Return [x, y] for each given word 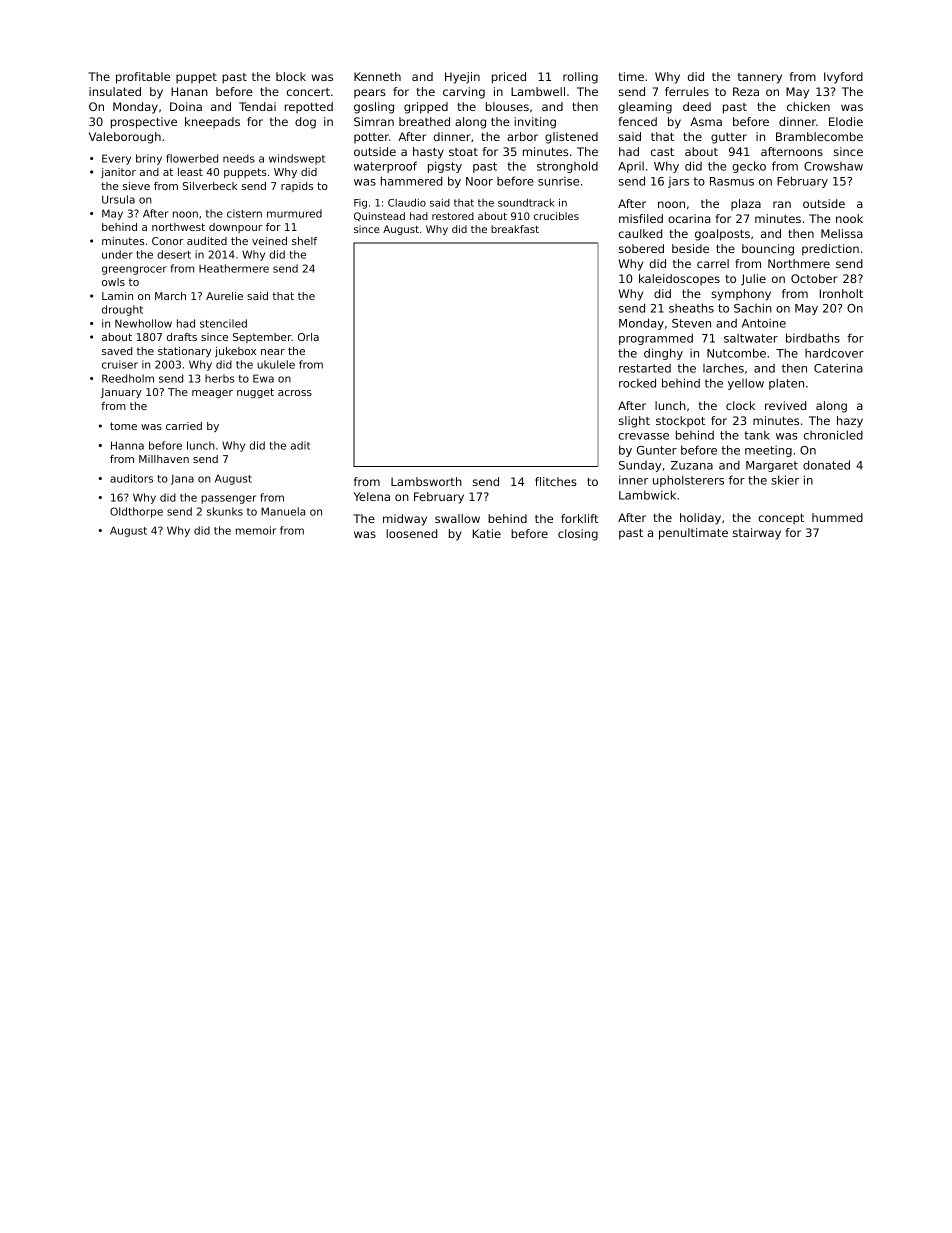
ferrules [687, 91]
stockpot [680, 421]
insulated [115, 91]
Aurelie [224, 296]
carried [184, 426]
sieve [136, 186]
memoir [256, 530]
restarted [645, 368]
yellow [746, 384]
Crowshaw [833, 166]
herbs [219, 378]
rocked [637, 383]
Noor [479, 181]
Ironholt [841, 293]
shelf [304, 241]
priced [509, 78]
